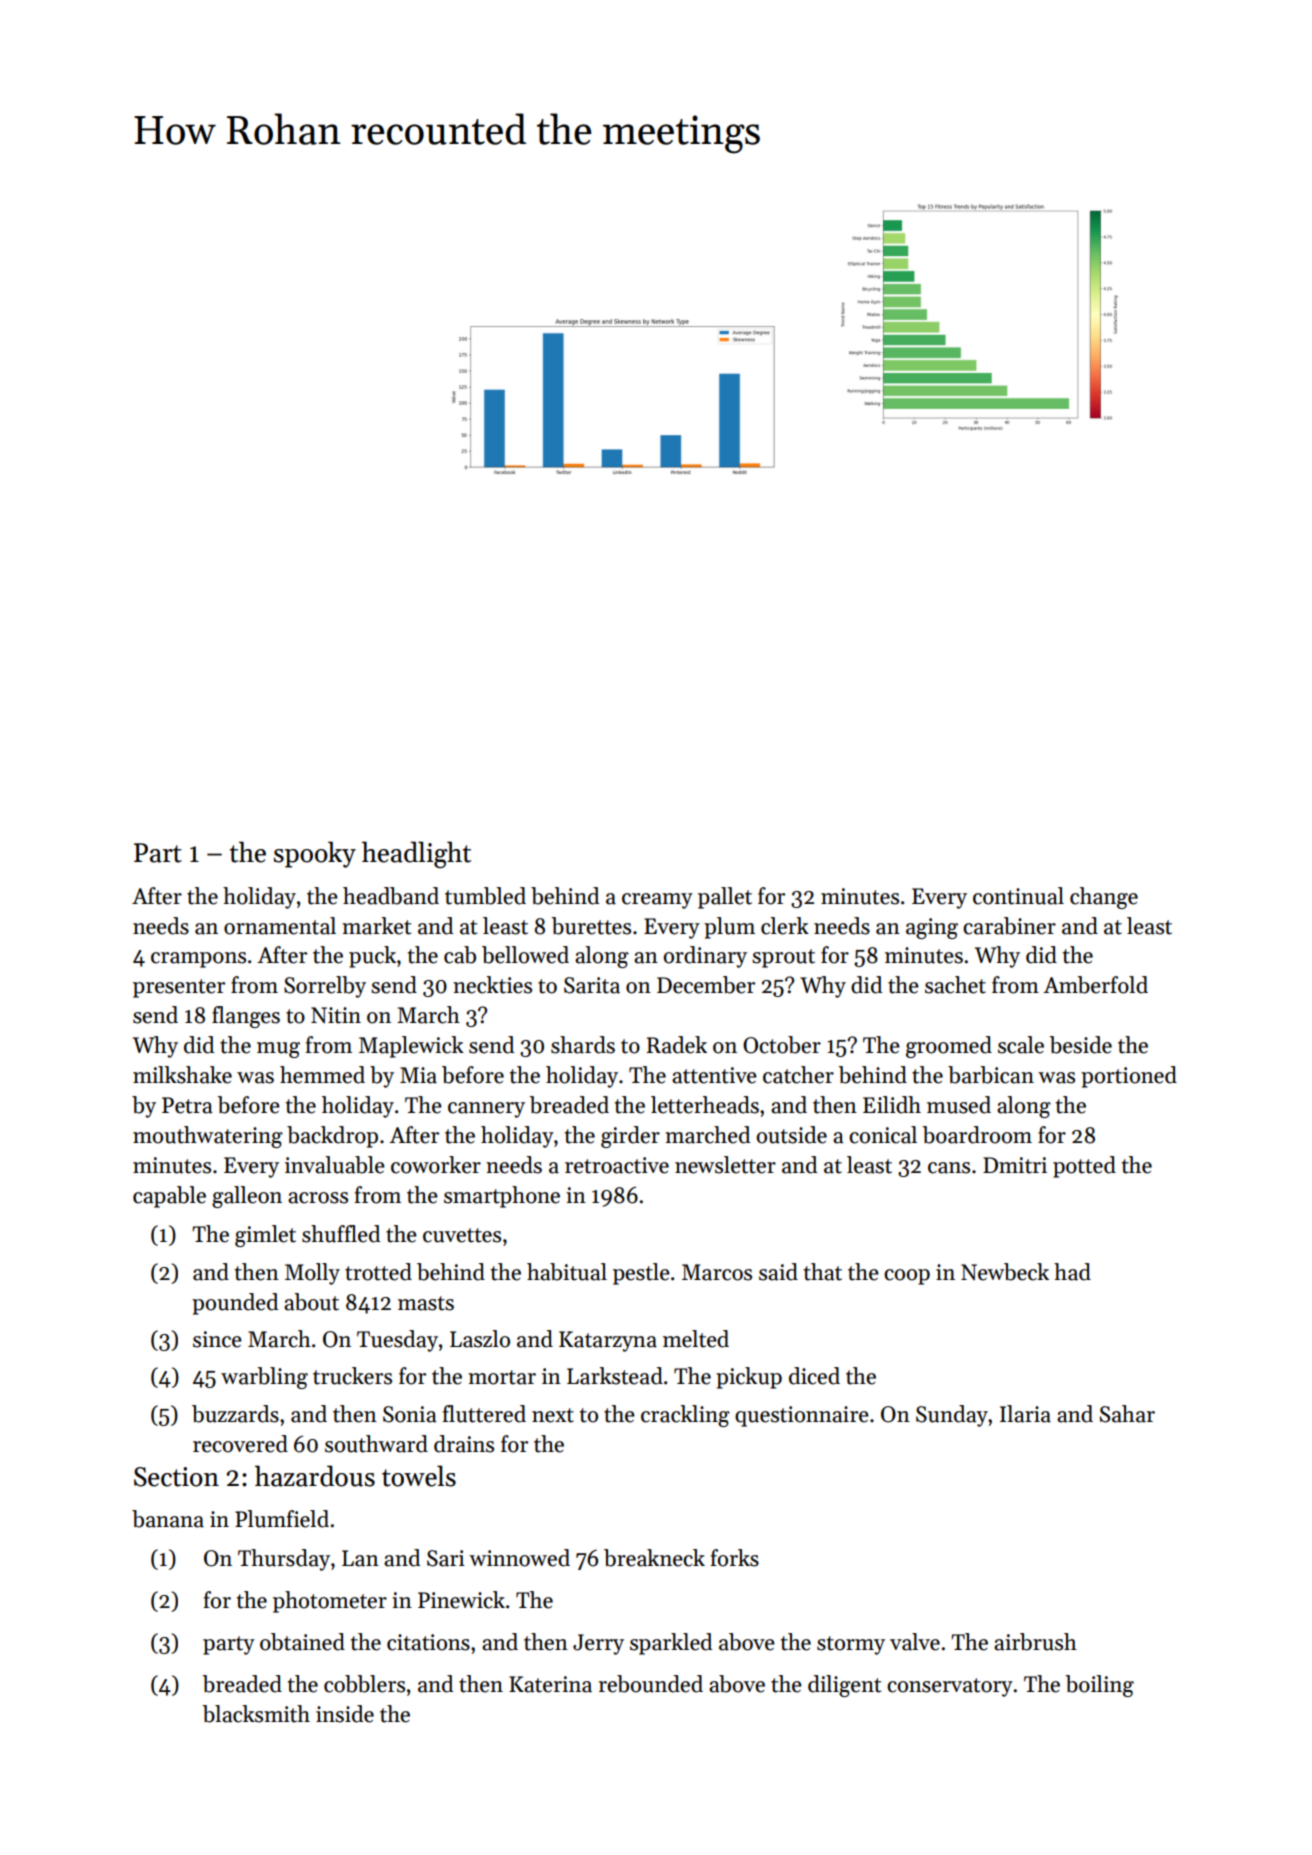  I want to click on diligent, so click(844, 1686).
